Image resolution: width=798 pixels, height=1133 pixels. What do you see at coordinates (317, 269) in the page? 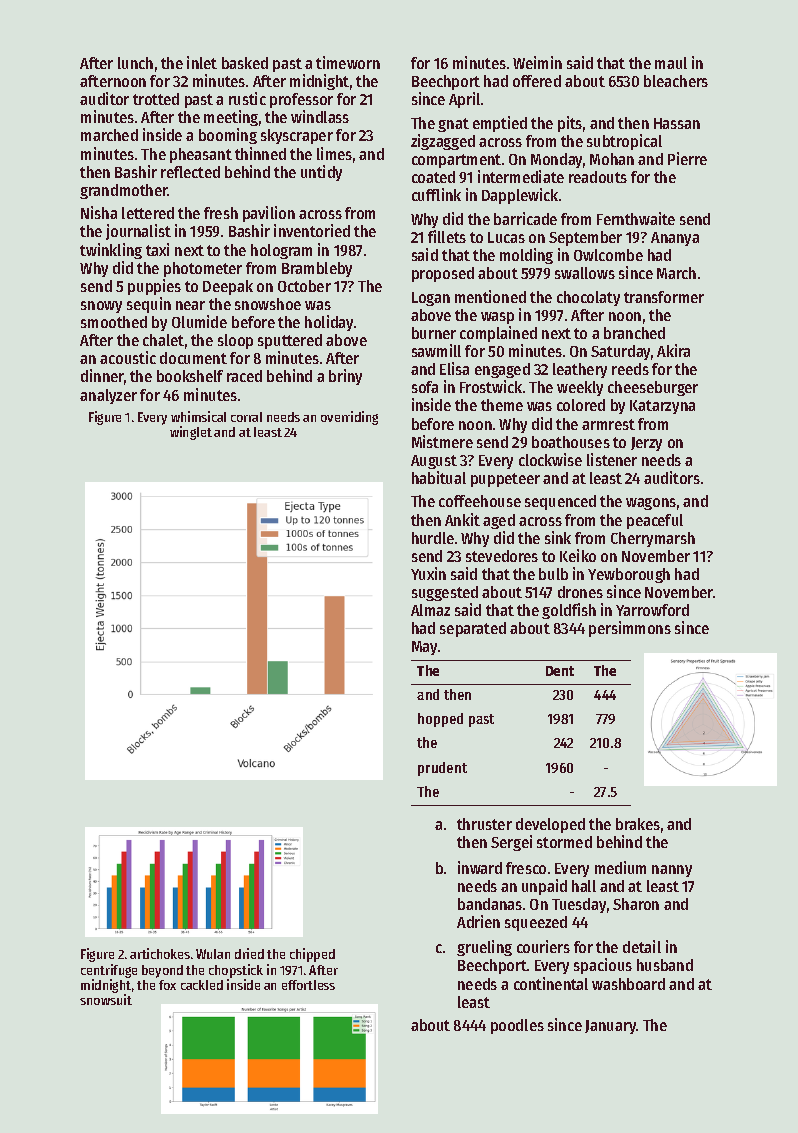
I see `Brambleby` at bounding box center [317, 269].
